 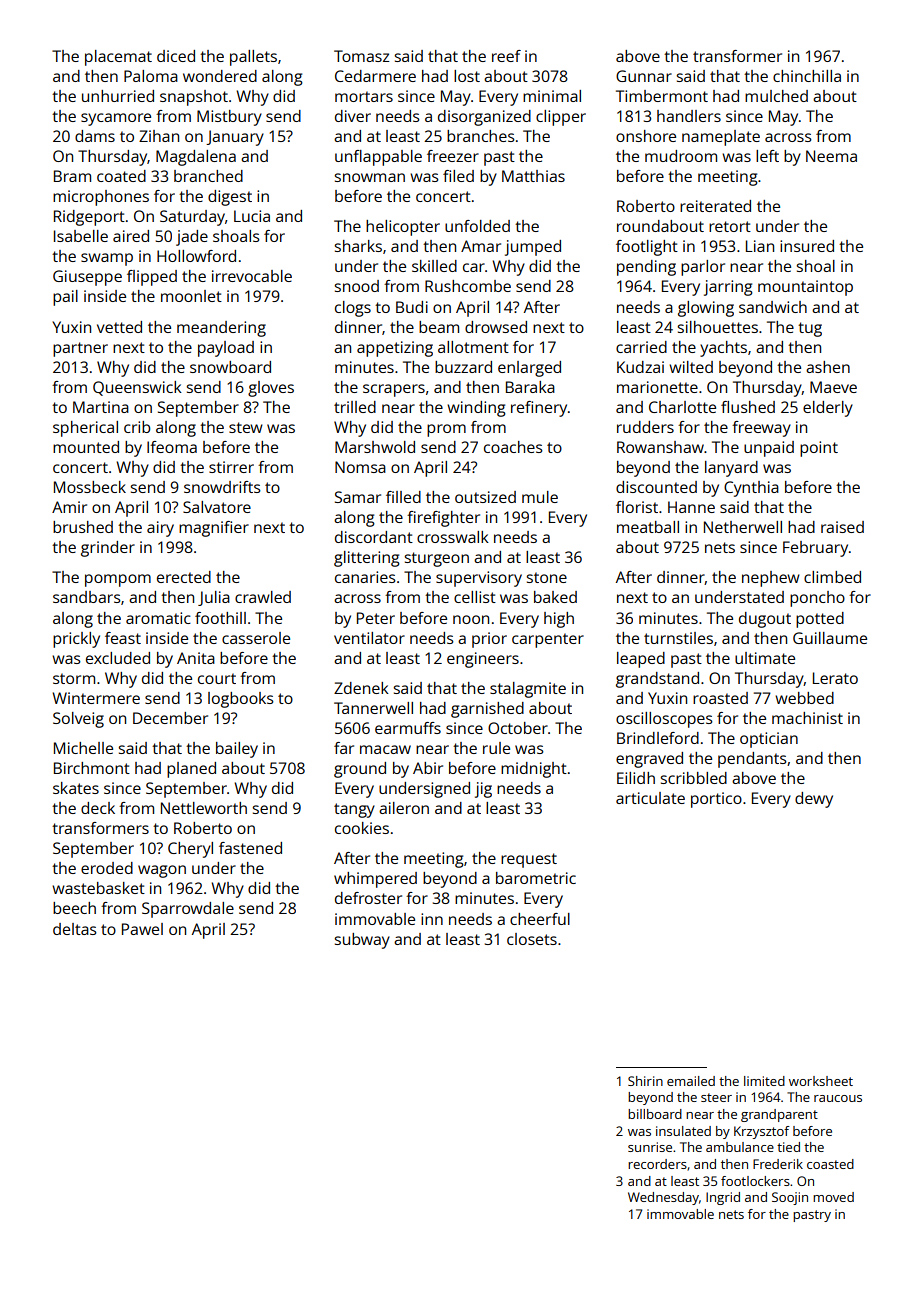 I want to click on snowboard, so click(x=230, y=367).
